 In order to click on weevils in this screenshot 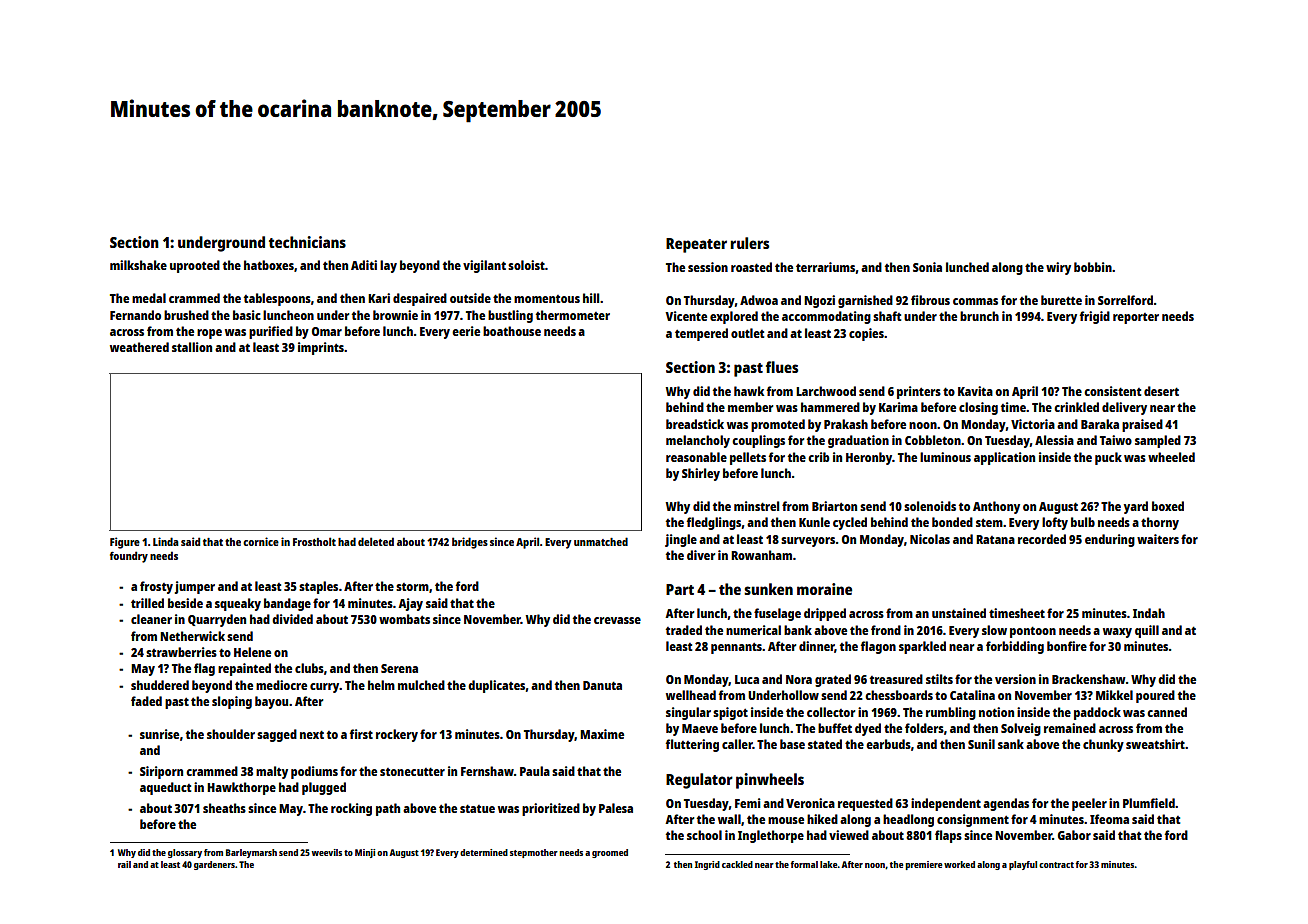, I will do `click(327, 852)`.
